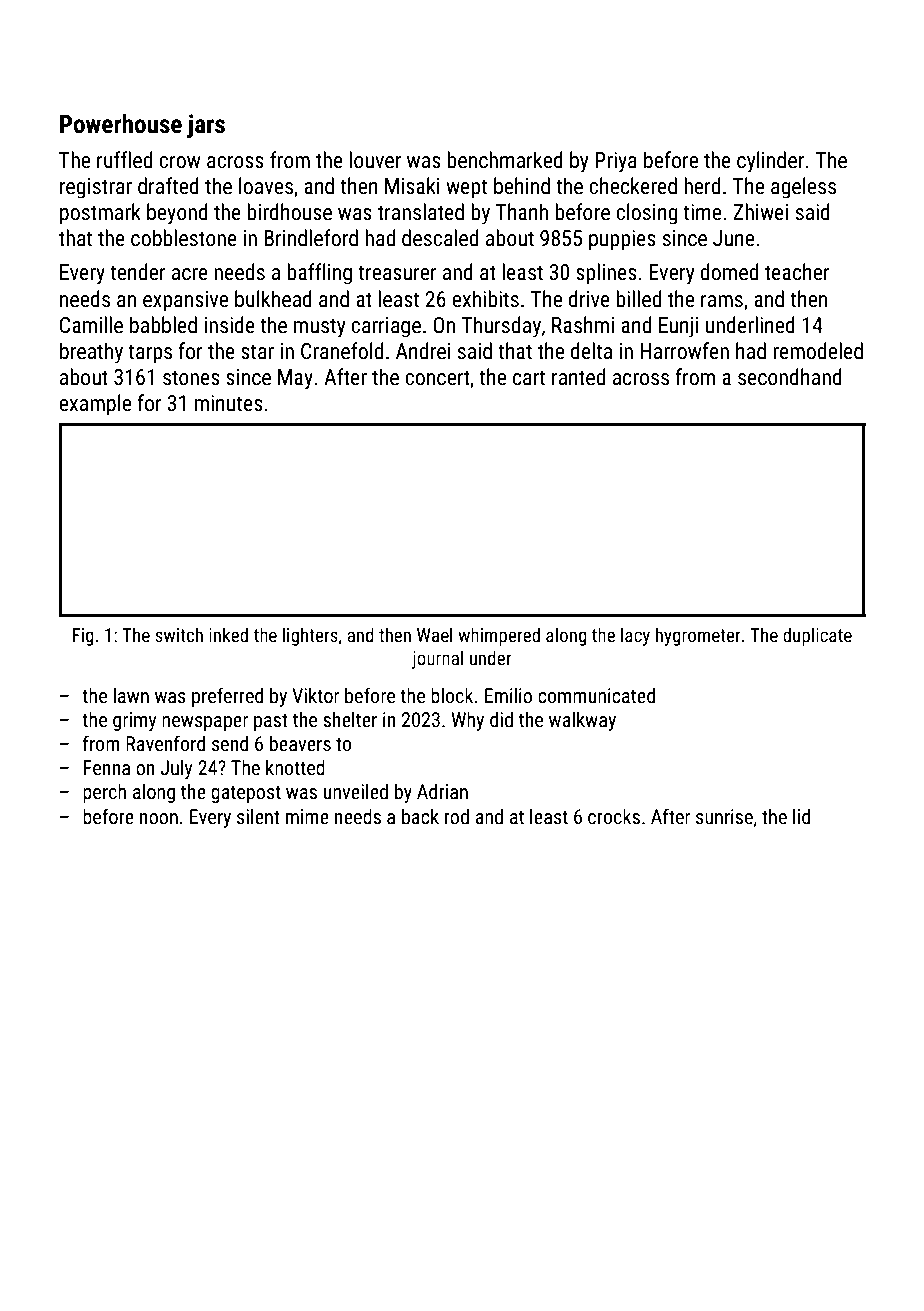  I want to click on switch, so click(179, 634).
